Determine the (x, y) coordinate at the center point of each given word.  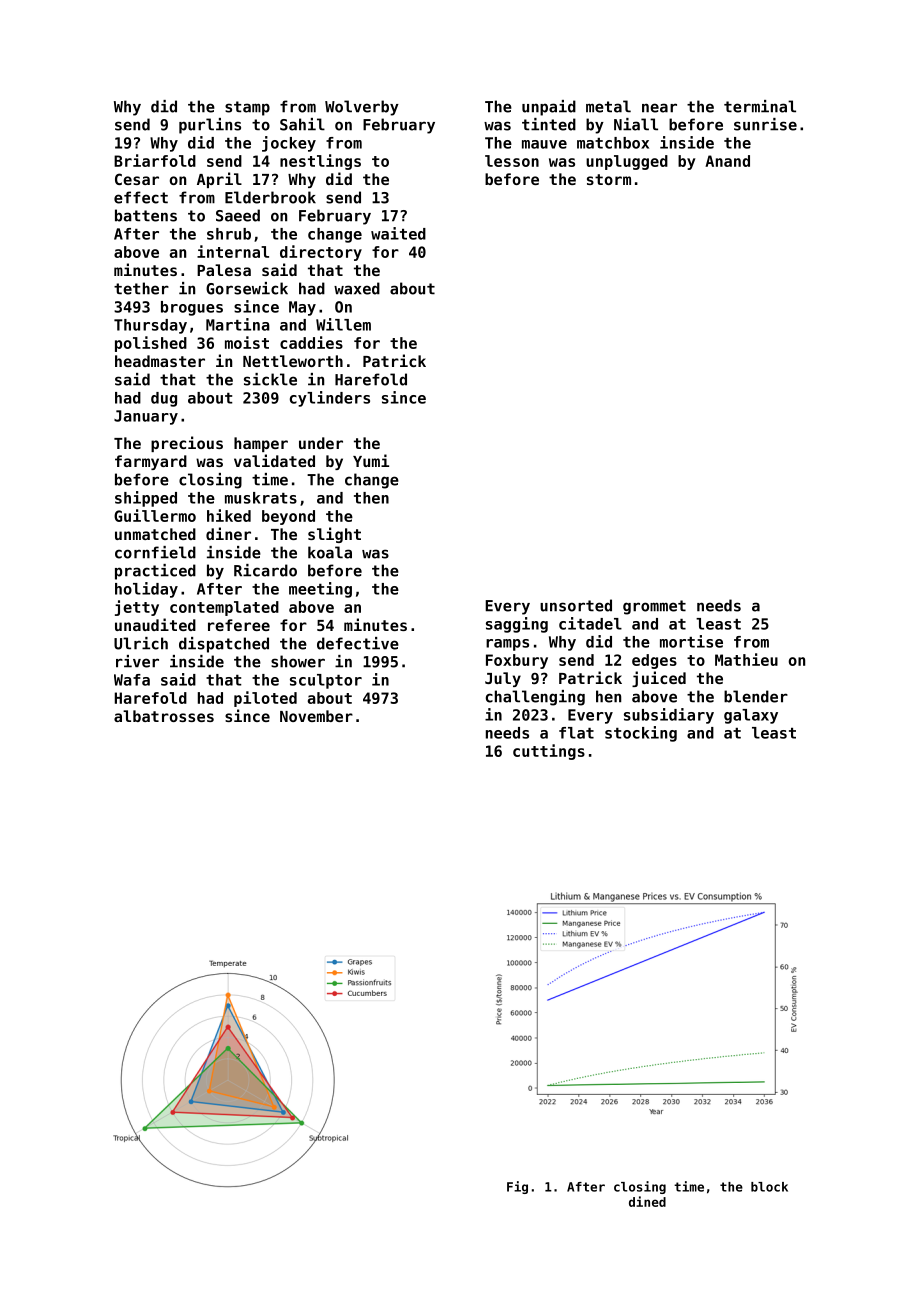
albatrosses (164, 716)
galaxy (751, 716)
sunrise (765, 124)
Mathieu (746, 659)
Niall (636, 124)
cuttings (549, 752)
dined (647, 1201)
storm (609, 179)
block (769, 1187)
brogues (192, 308)
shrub (229, 234)
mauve (544, 144)
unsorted (576, 605)
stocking (641, 734)
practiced (155, 572)
